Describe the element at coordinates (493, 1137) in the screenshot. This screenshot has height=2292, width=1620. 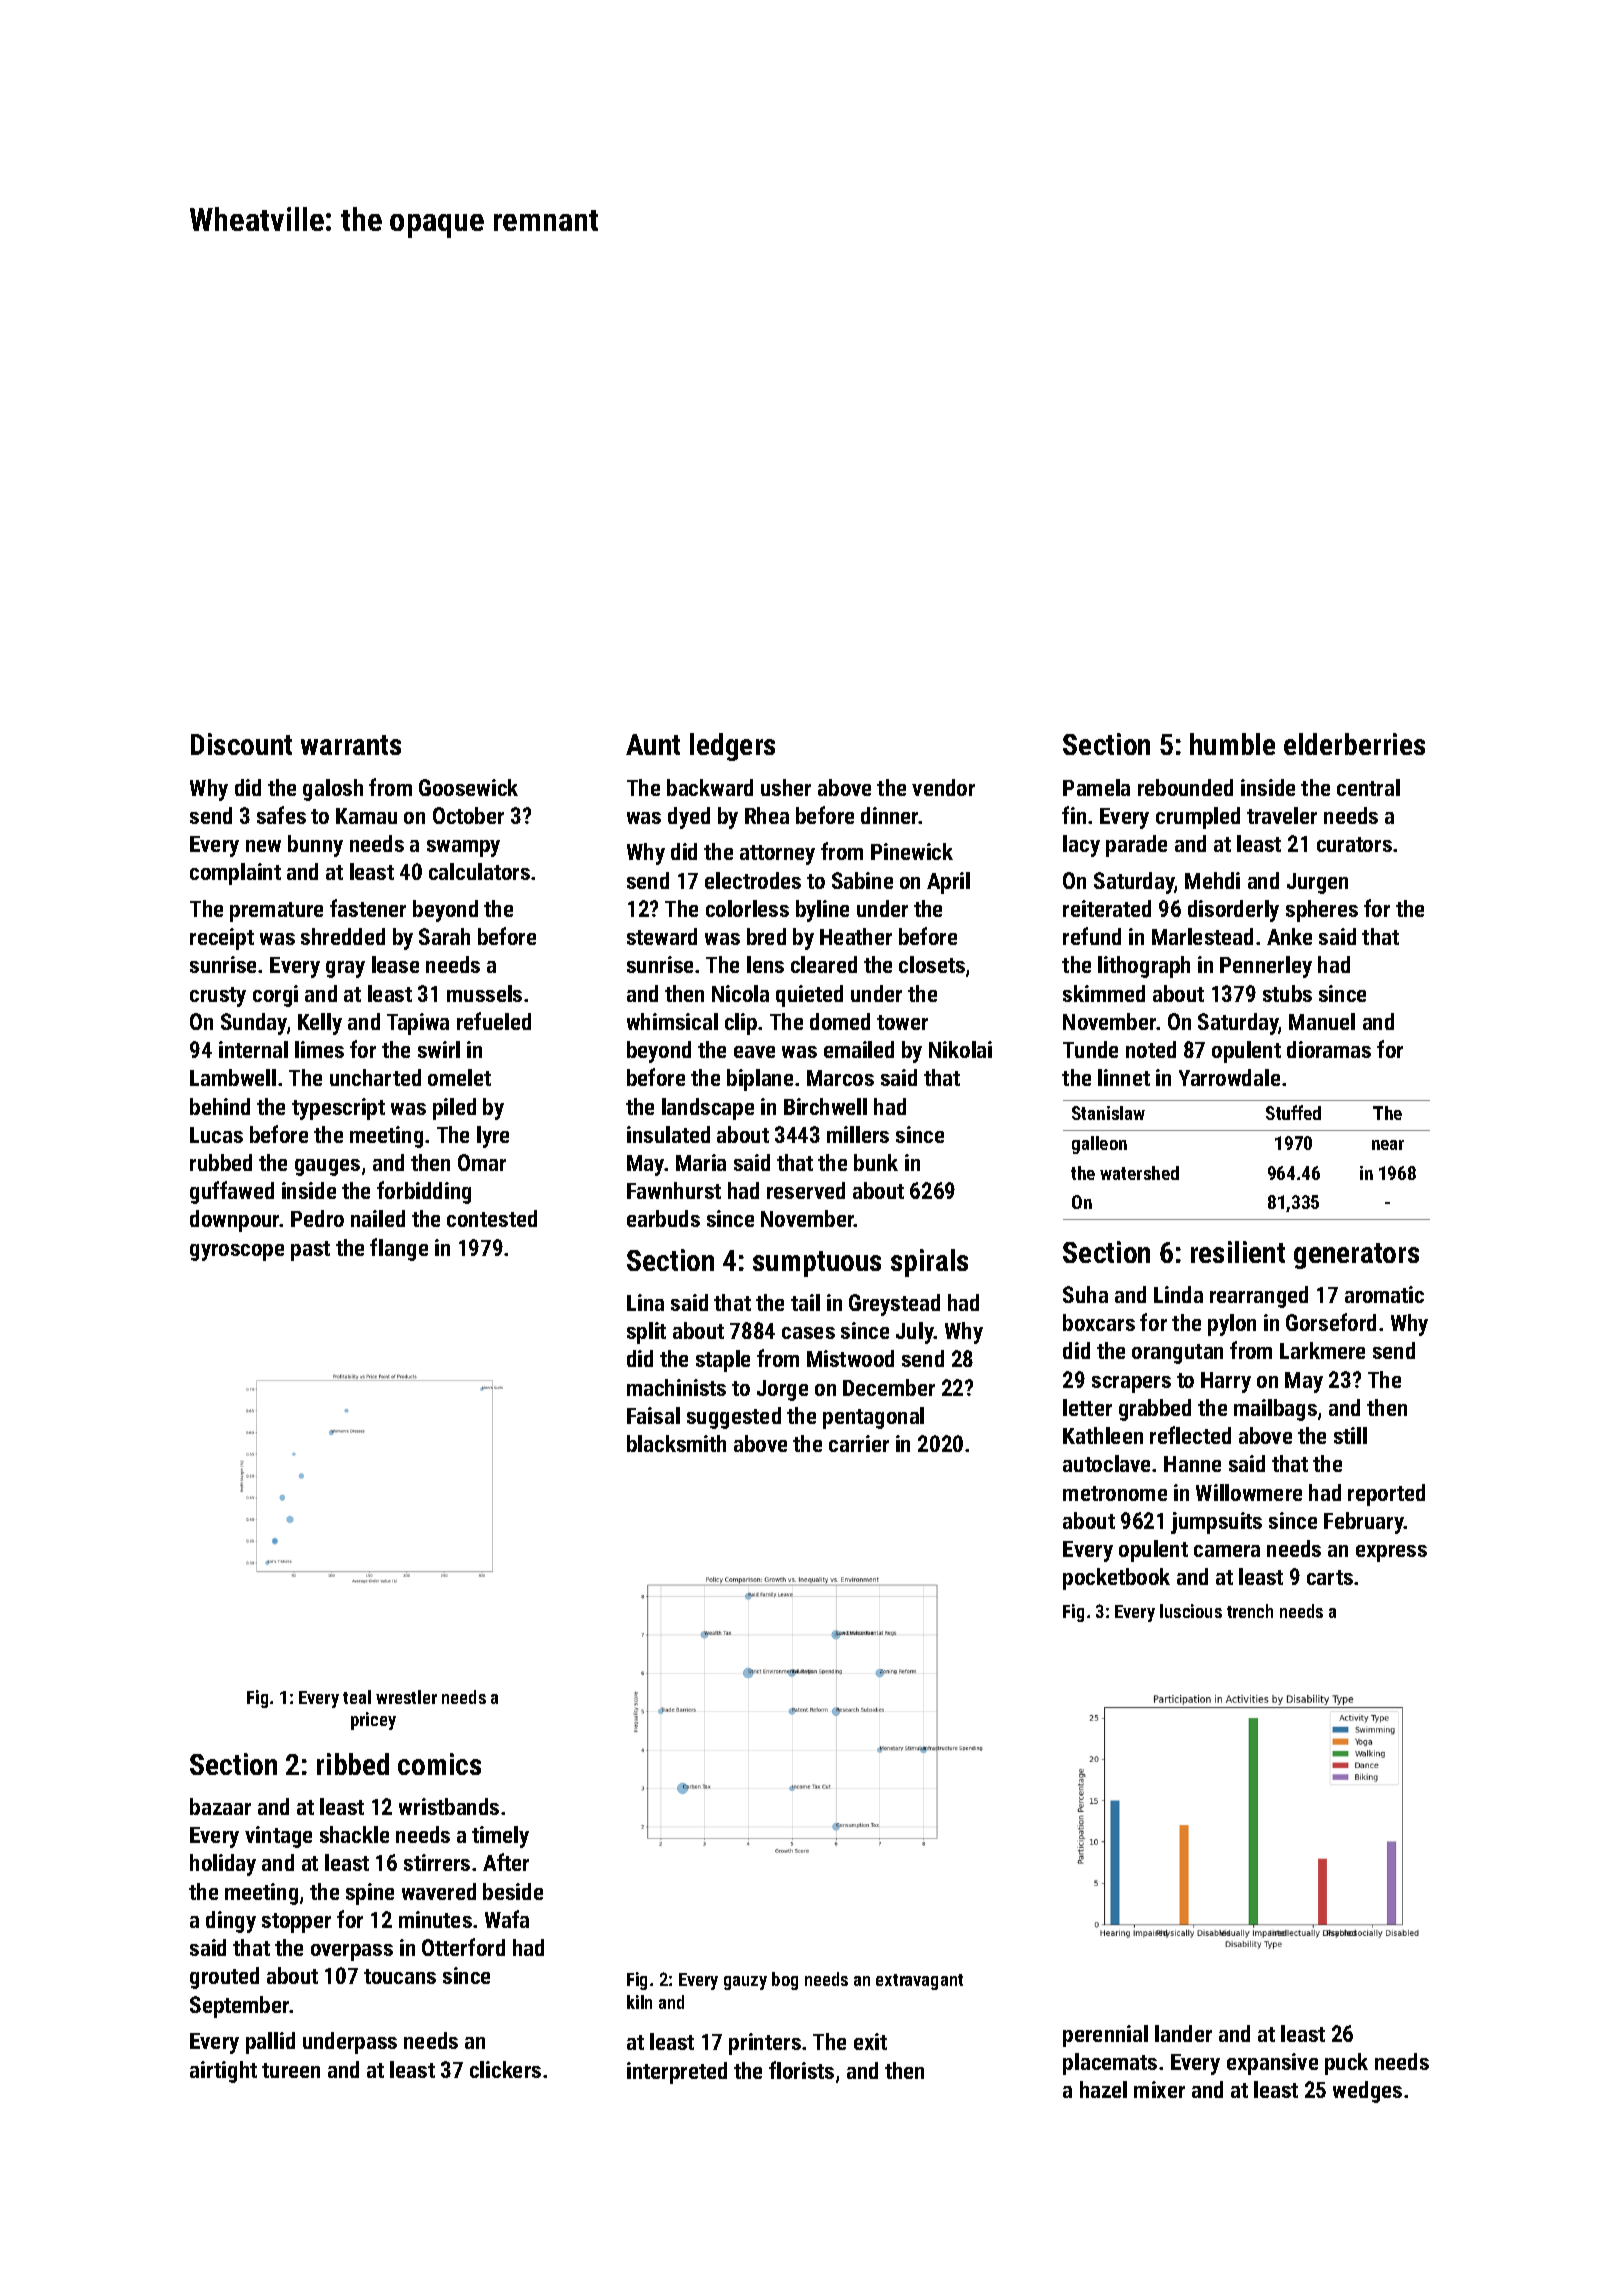
I see `lyre` at that location.
